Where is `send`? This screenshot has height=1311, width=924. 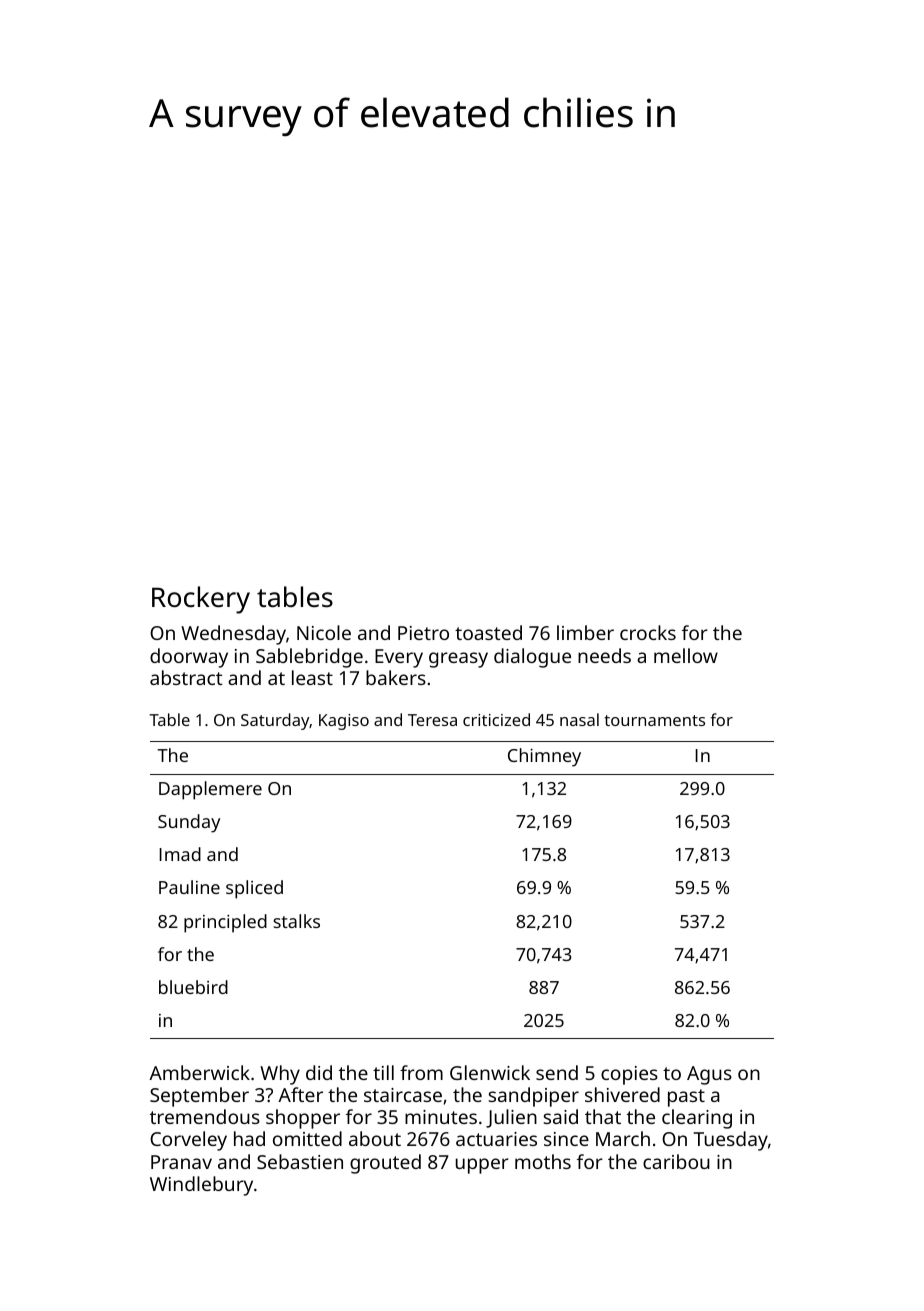 send is located at coordinates (557, 1072).
